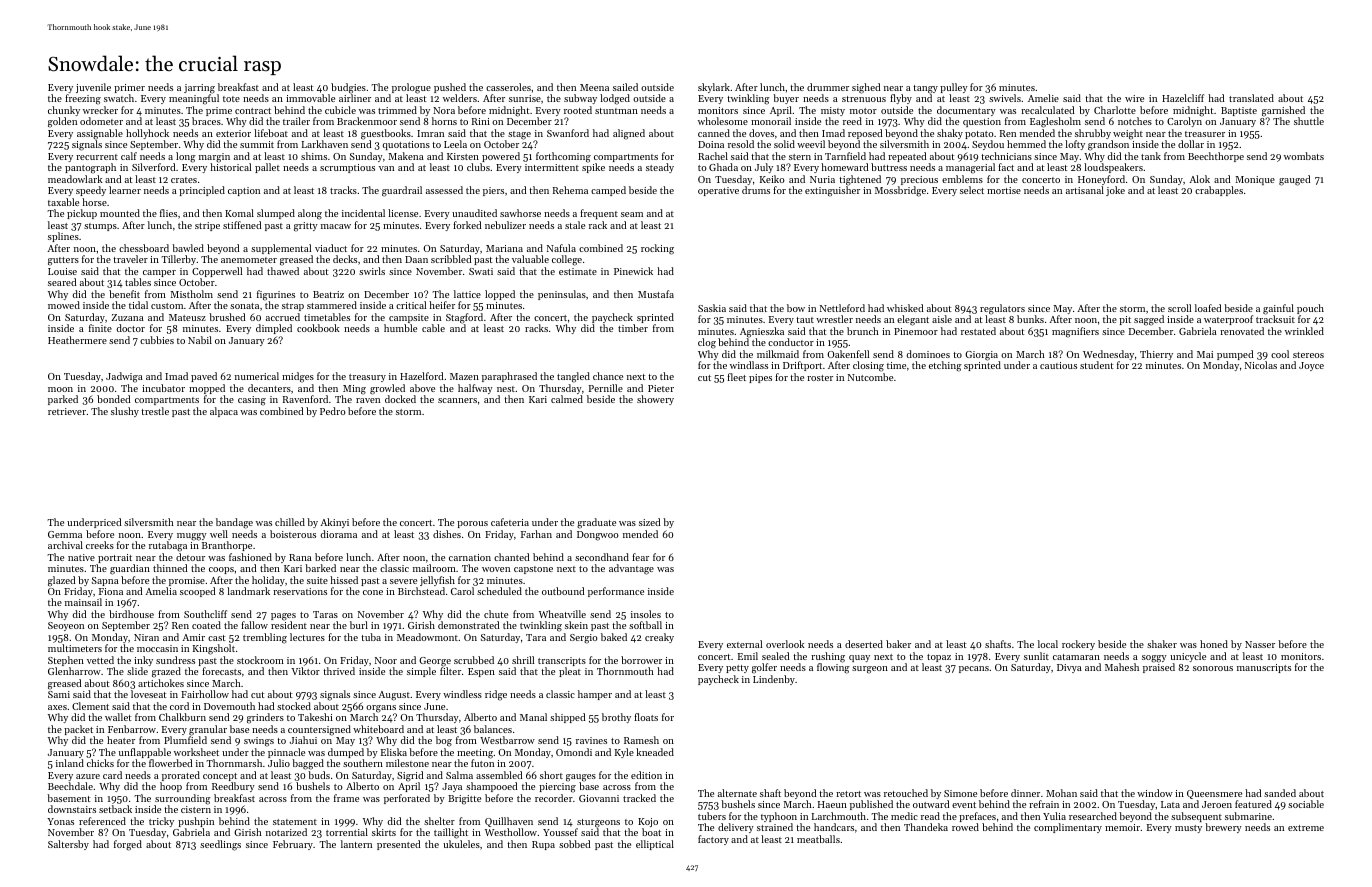  Describe the element at coordinates (1214, 644) in the page. I see `honed` at that location.
